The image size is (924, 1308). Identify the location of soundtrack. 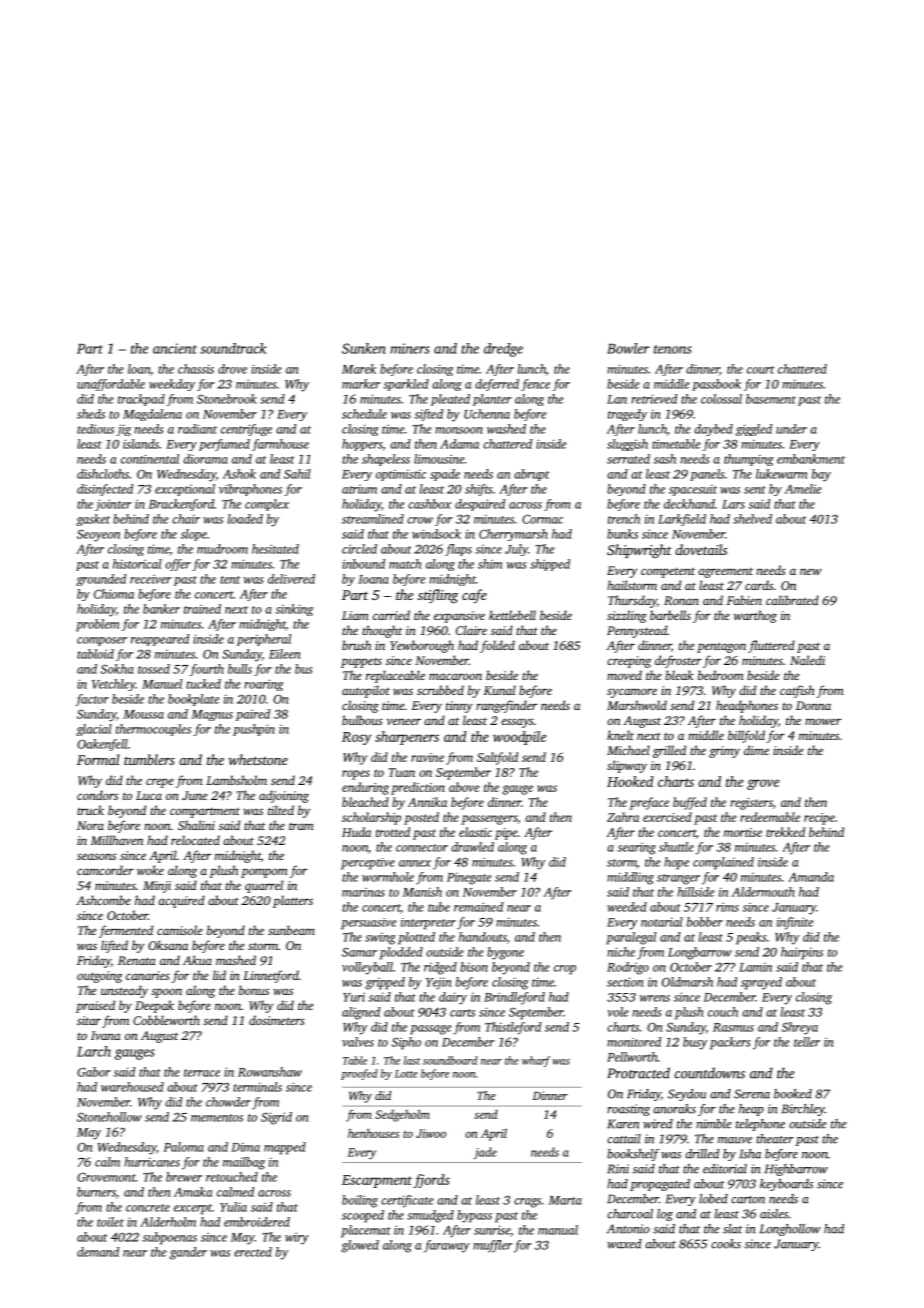
(233, 348).
